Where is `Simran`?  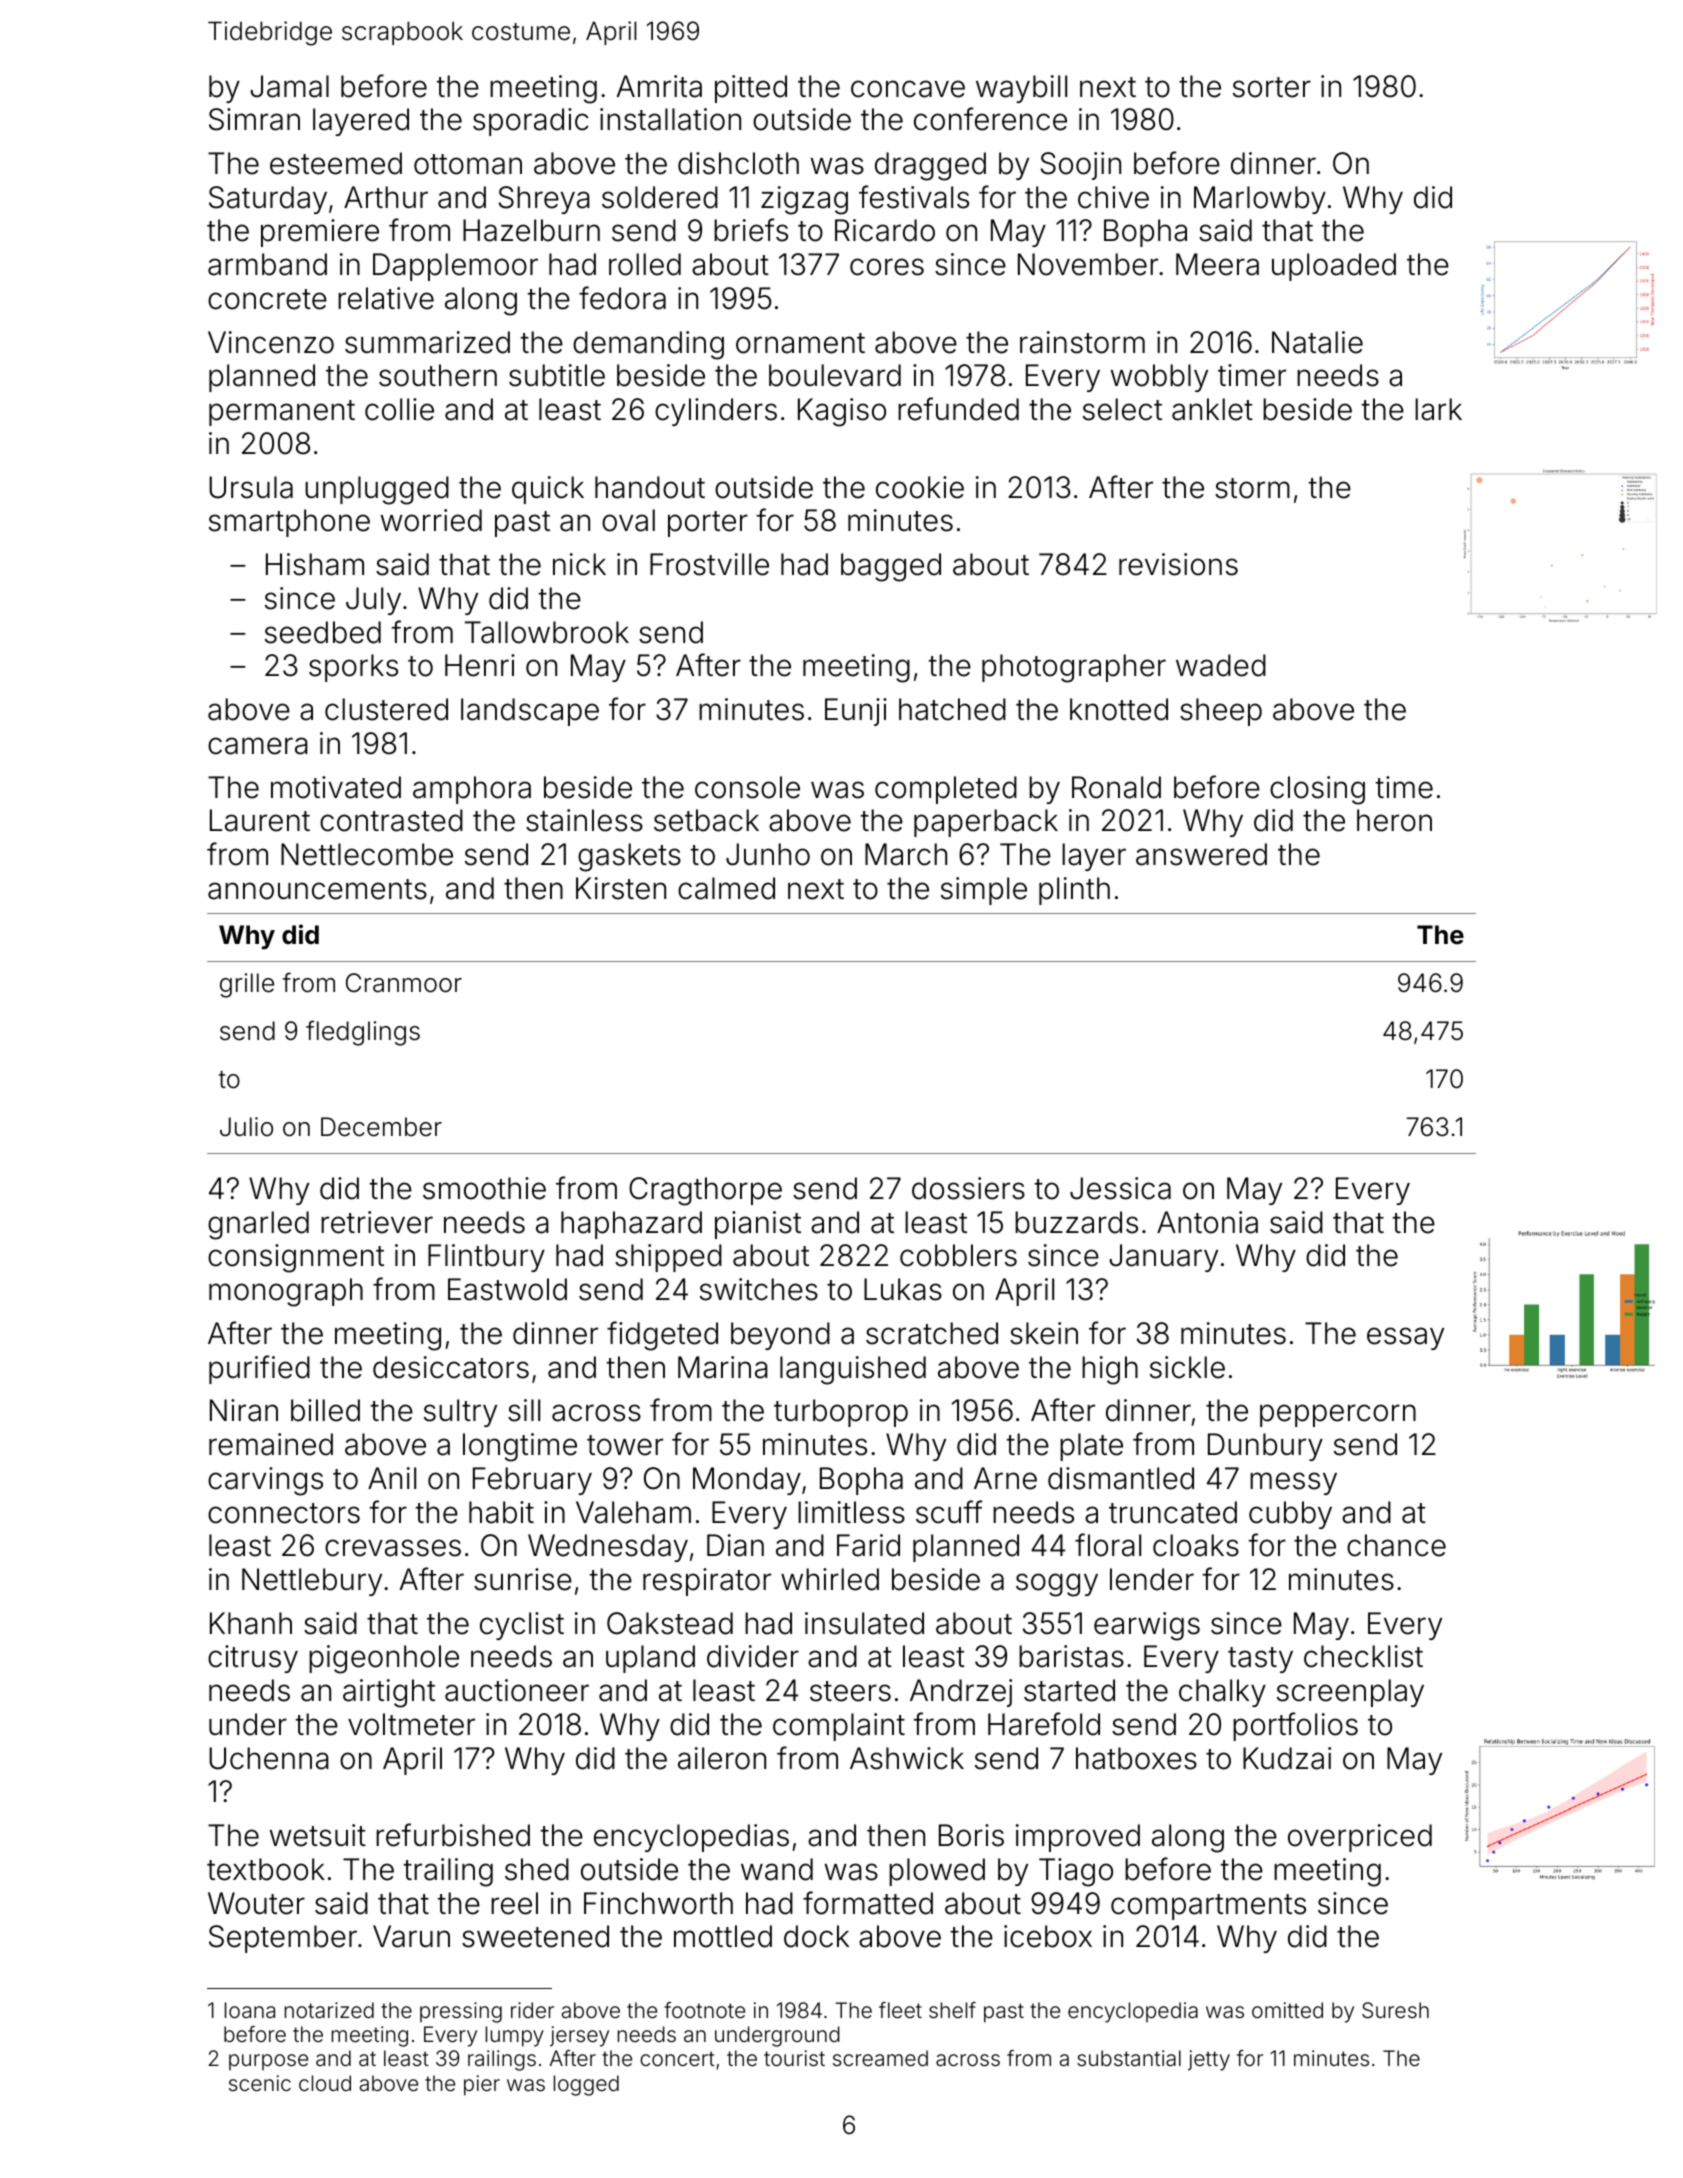 Simran is located at coordinates (254, 119).
